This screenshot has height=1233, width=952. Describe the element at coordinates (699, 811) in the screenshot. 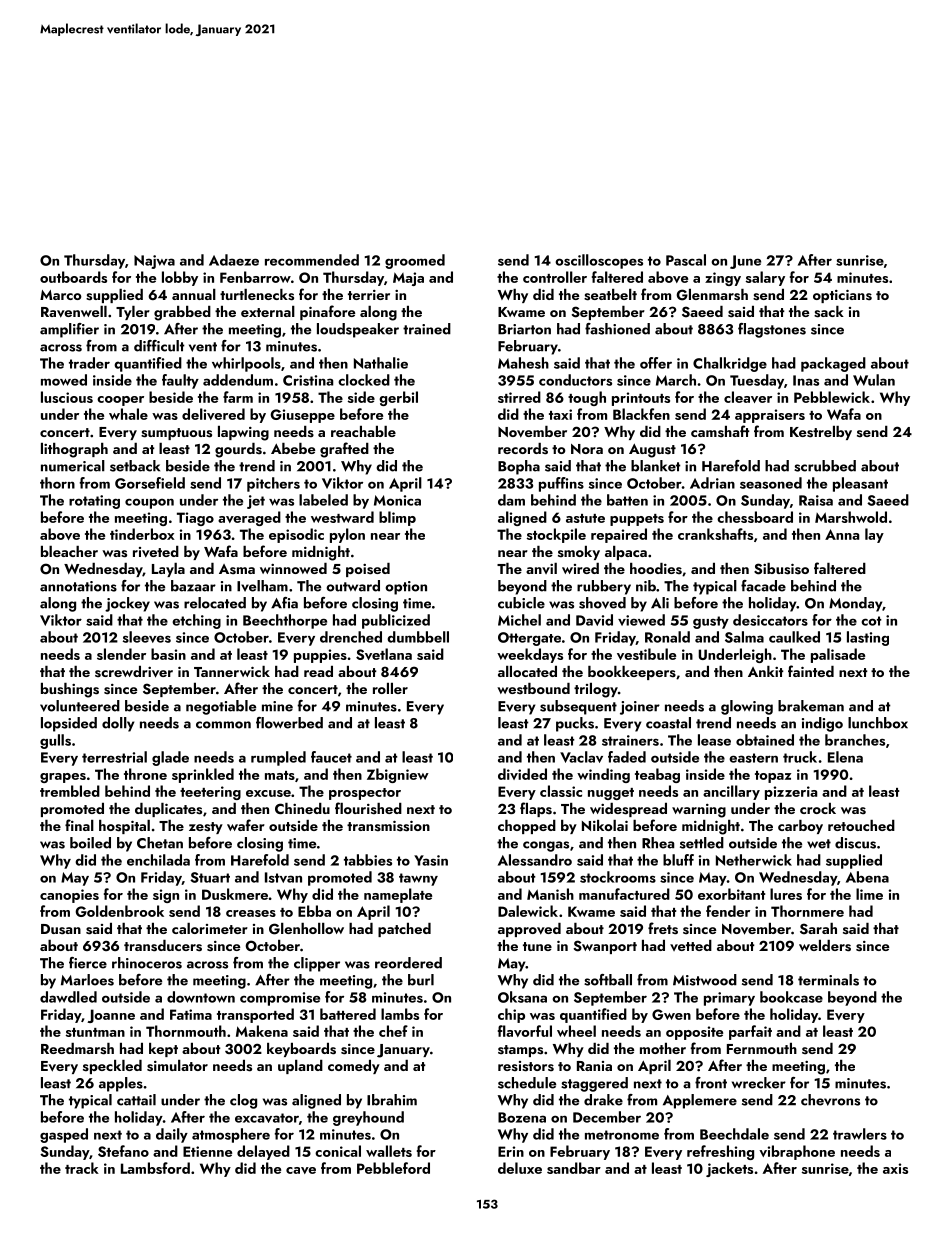

I see `warning` at that location.
